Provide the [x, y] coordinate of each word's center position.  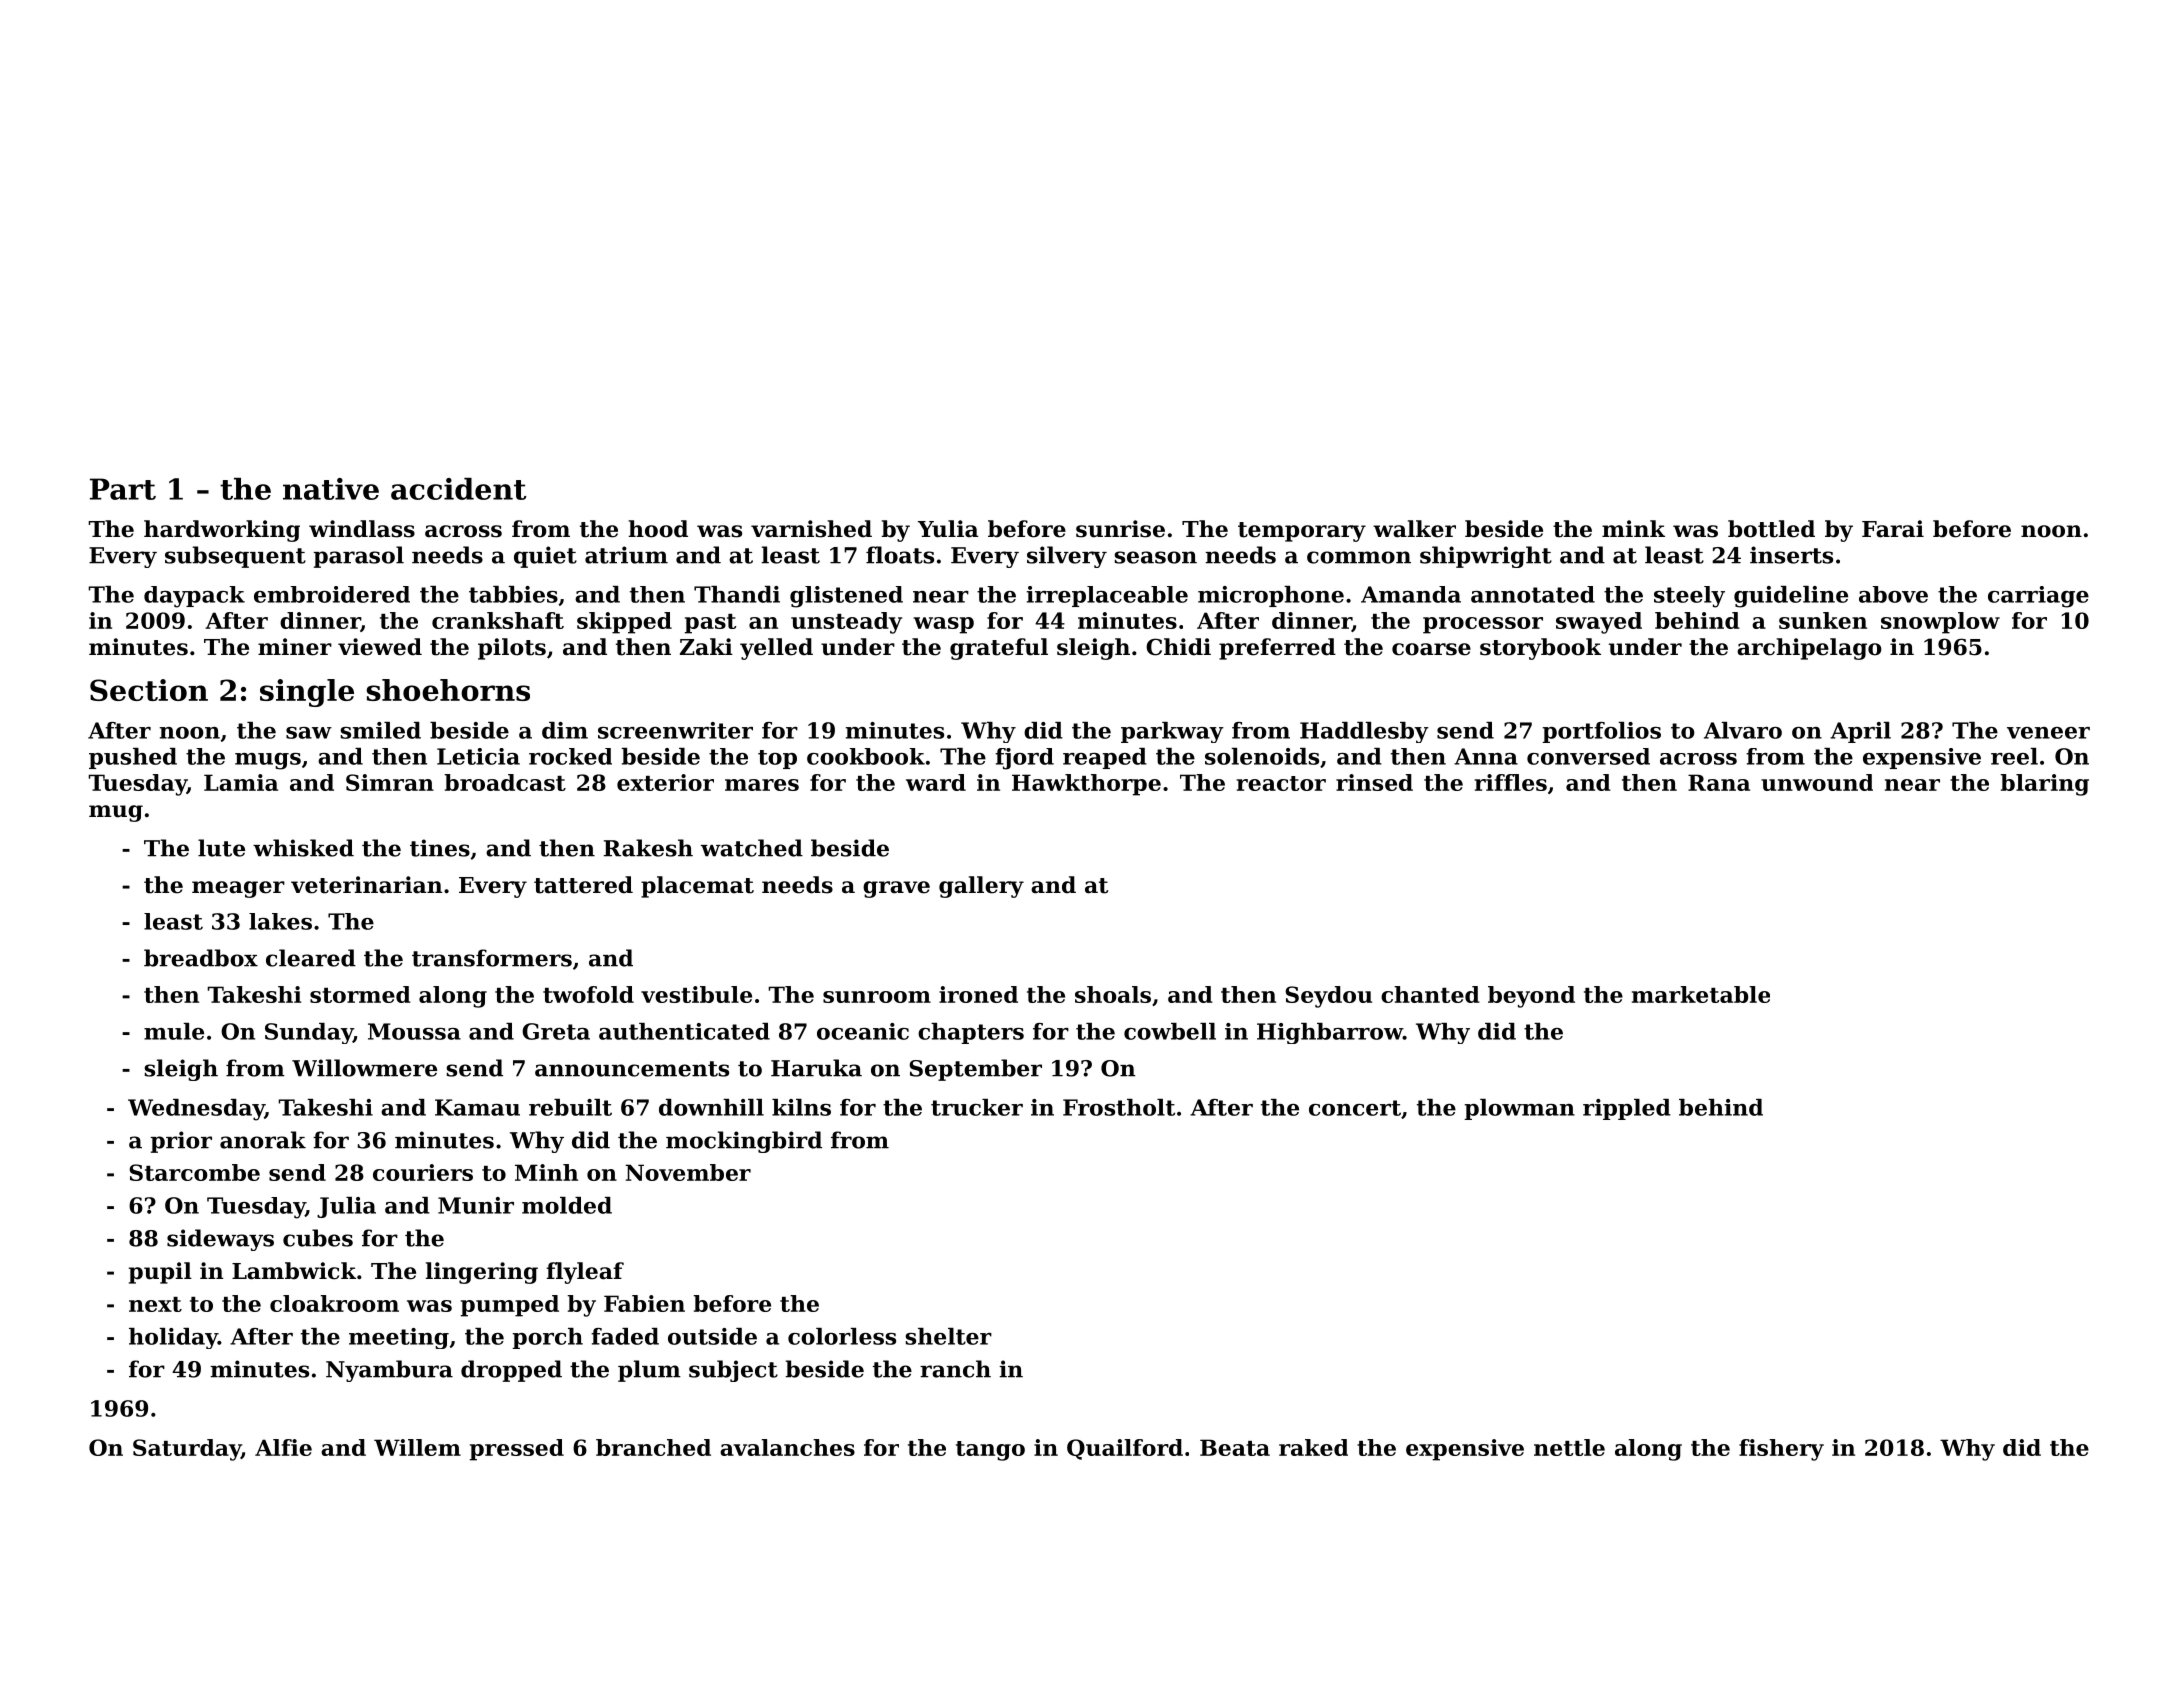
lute [221, 848]
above [1893, 594]
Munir [476, 1205]
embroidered [332, 594]
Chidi [1178, 647]
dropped [511, 1371]
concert [1355, 1108]
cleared [311, 958]
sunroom [877, 997]
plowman [1519, 1109]
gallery [981, 887]
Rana [1719, 782]
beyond [1531, 997]
